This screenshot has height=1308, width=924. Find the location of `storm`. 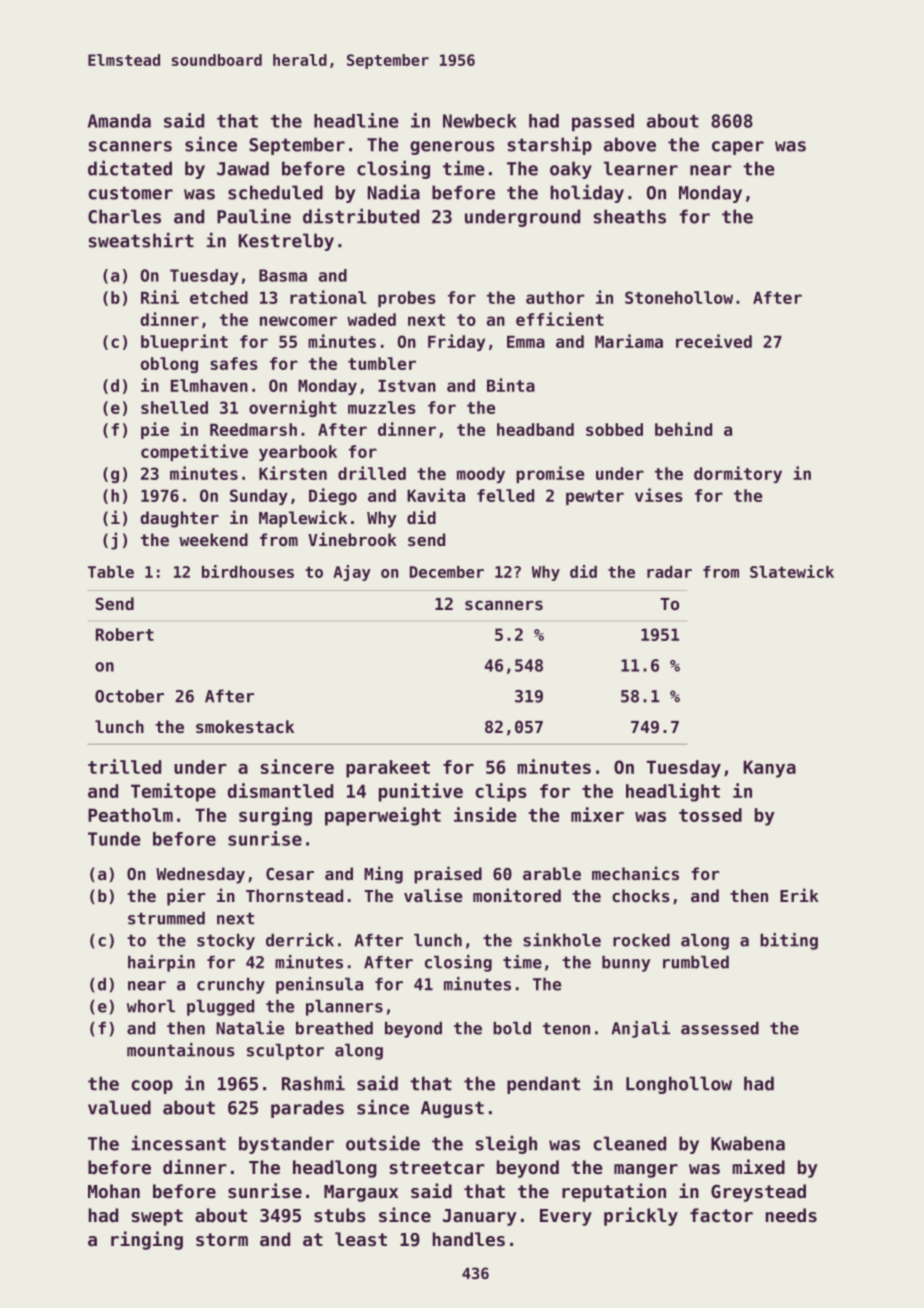

storm is located at coordinates (222, 1239).
